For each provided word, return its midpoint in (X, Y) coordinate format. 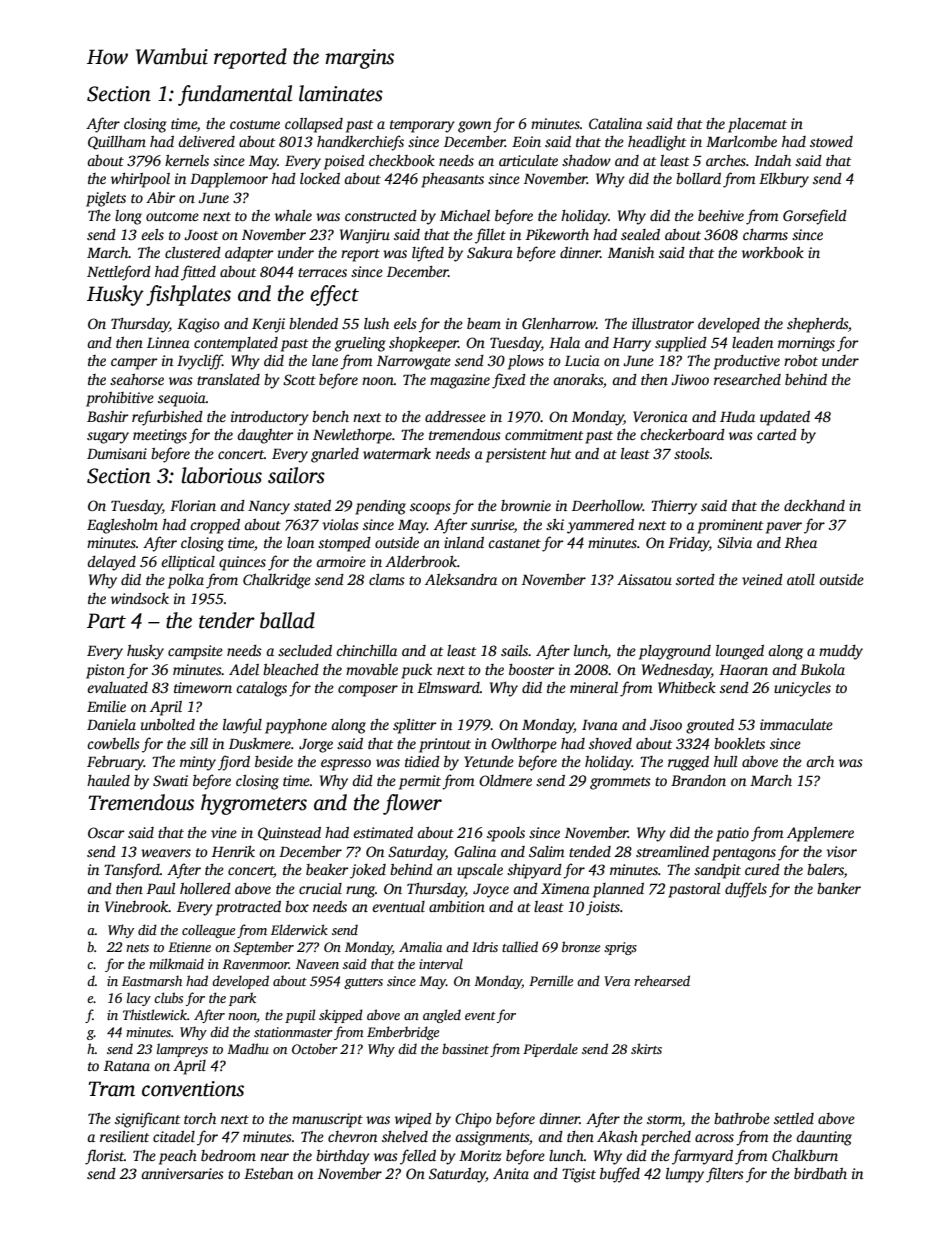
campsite (195, 652)
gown (474, 127)
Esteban (268, 1173)
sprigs (620, 948)
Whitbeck (687, 687)
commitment (544, 434)
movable (372, 669)
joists (603, 908)
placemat (757, 125)
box (297, 906)
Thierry (674, 507)
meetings (160, 436)
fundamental (235, 95)
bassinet (465, 1048)
